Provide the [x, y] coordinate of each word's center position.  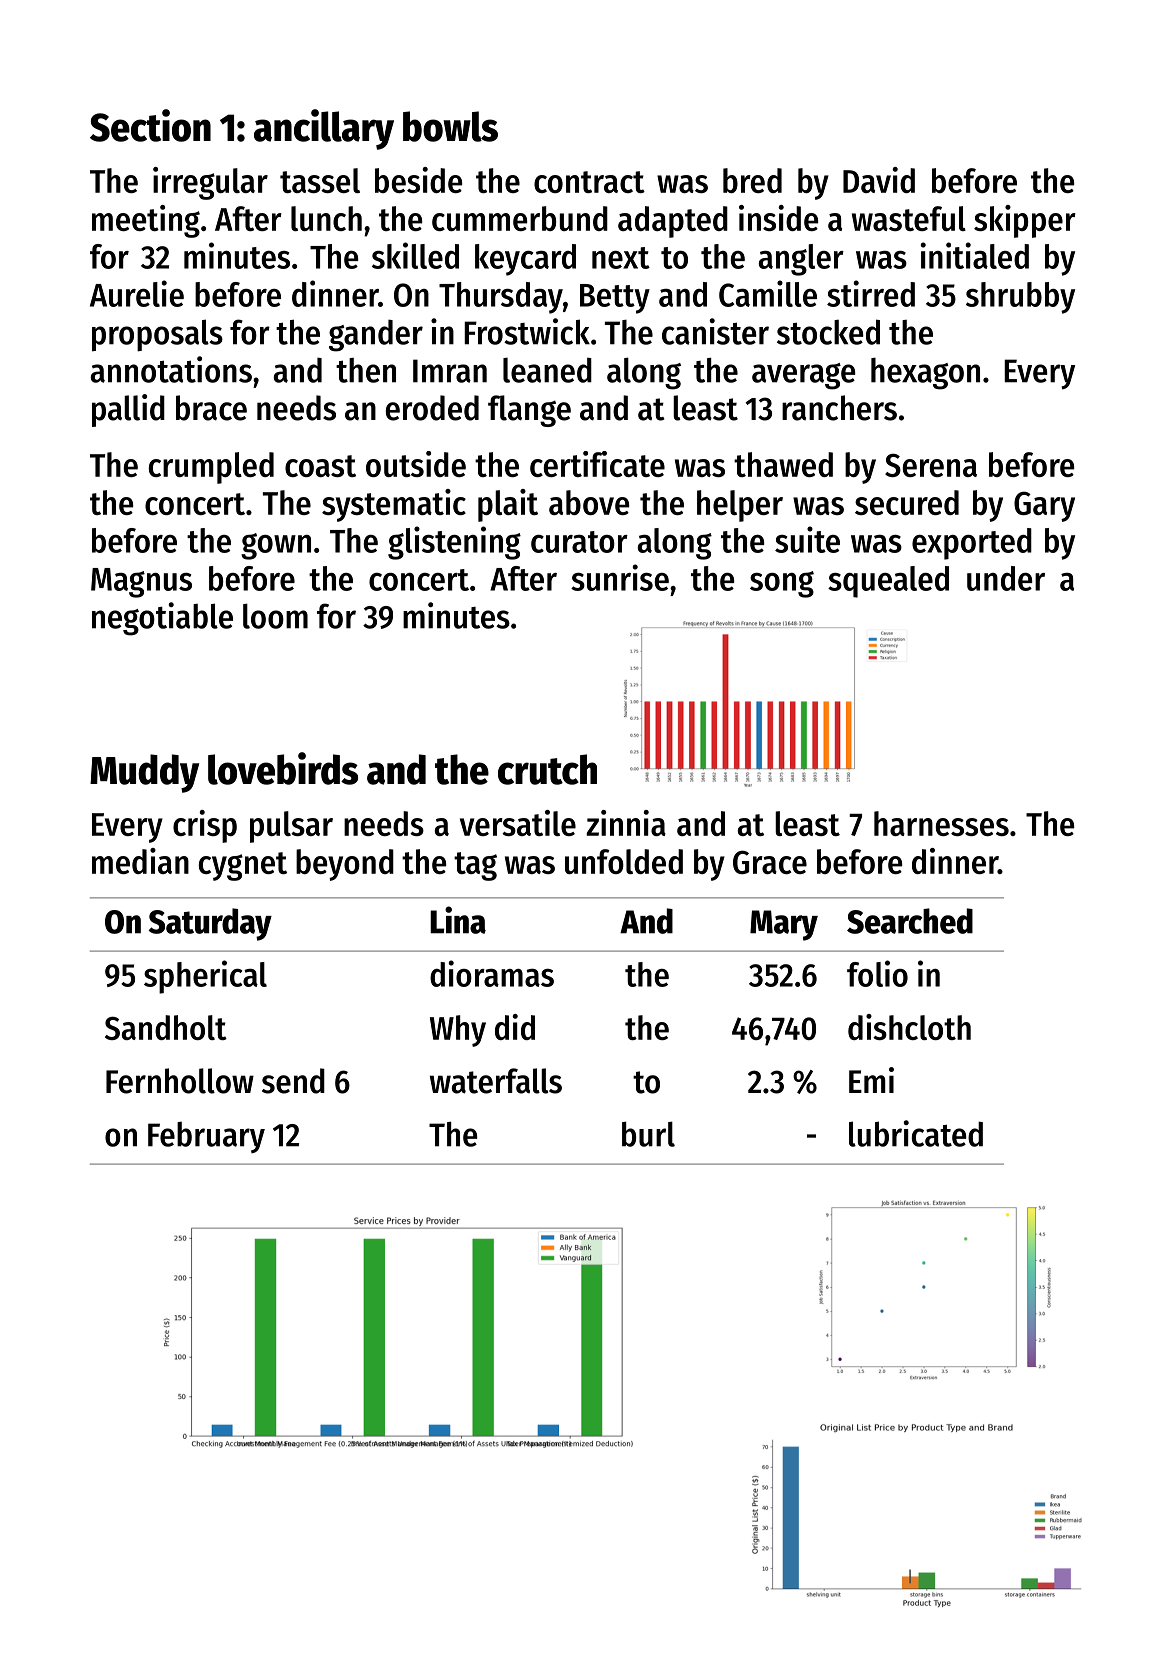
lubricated [916, 1133]
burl [648, 1134]
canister [715, 331]
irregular [210, 183]
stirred [871, 293]
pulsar [291, 827]
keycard [525, 260]
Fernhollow [180, 1081]
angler [801, 260]
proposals [157, 335]
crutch [547, 769]
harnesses [941, 823]
